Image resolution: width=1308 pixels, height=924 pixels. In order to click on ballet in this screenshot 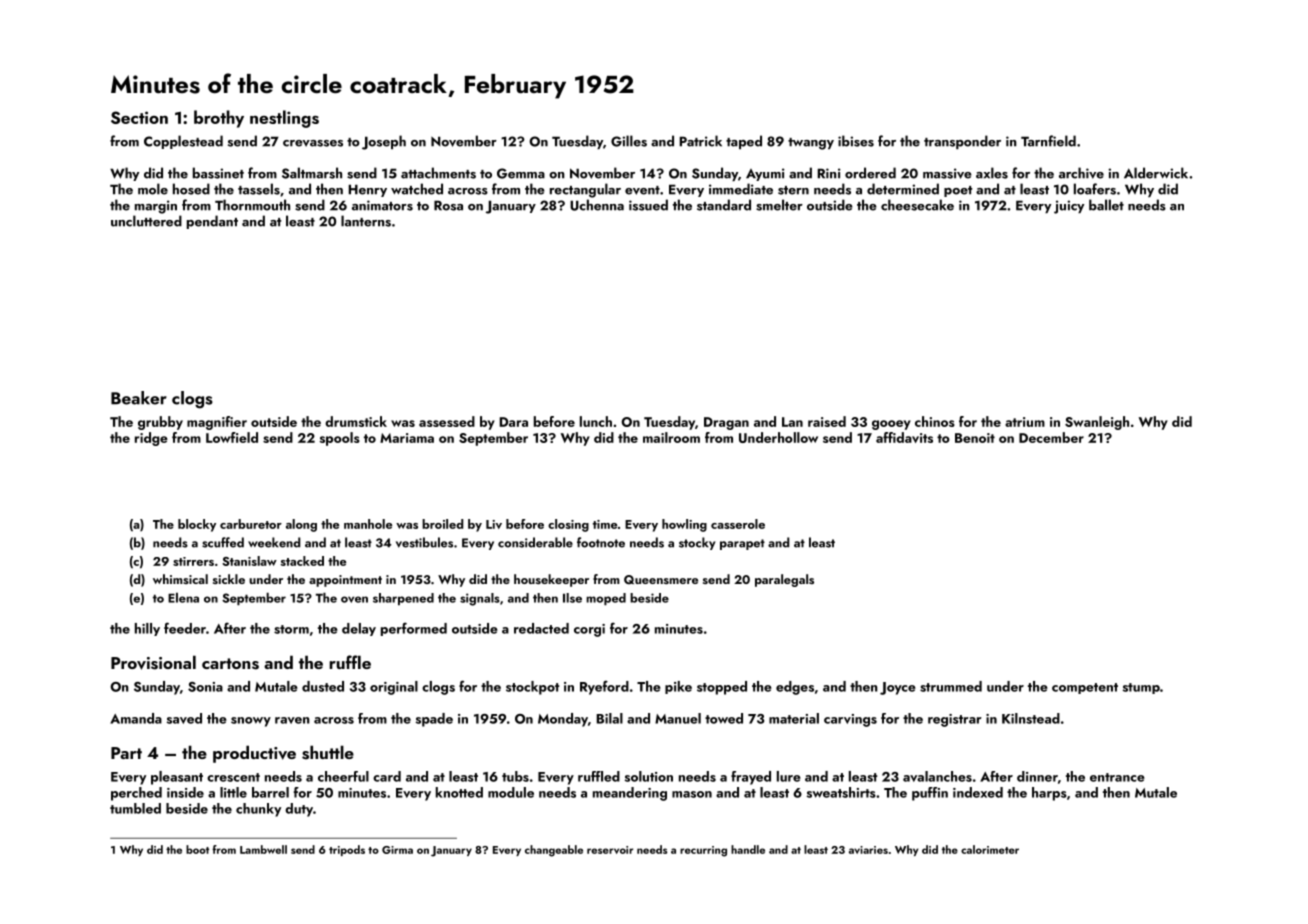, I will do `click(1106, 205)`.
